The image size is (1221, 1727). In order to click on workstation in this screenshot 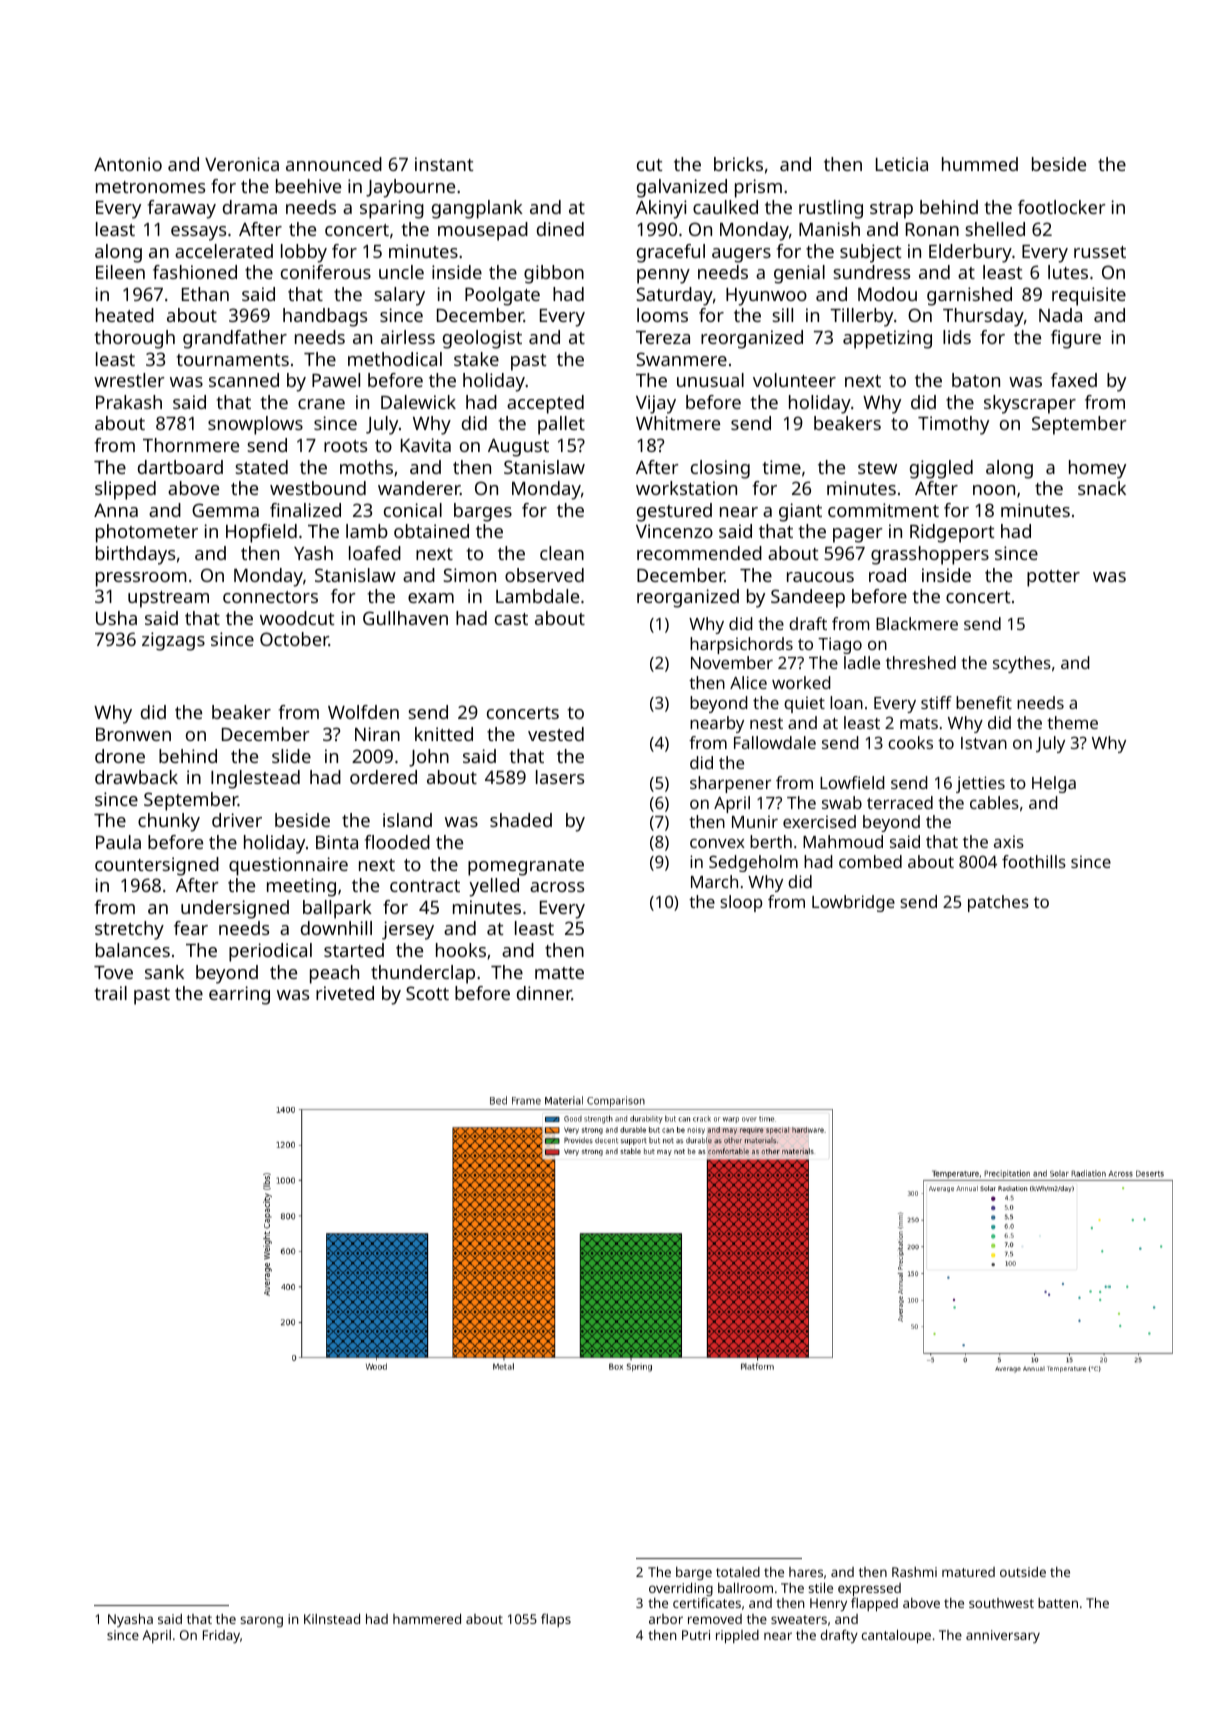, I will do `click(686, 488)`.
